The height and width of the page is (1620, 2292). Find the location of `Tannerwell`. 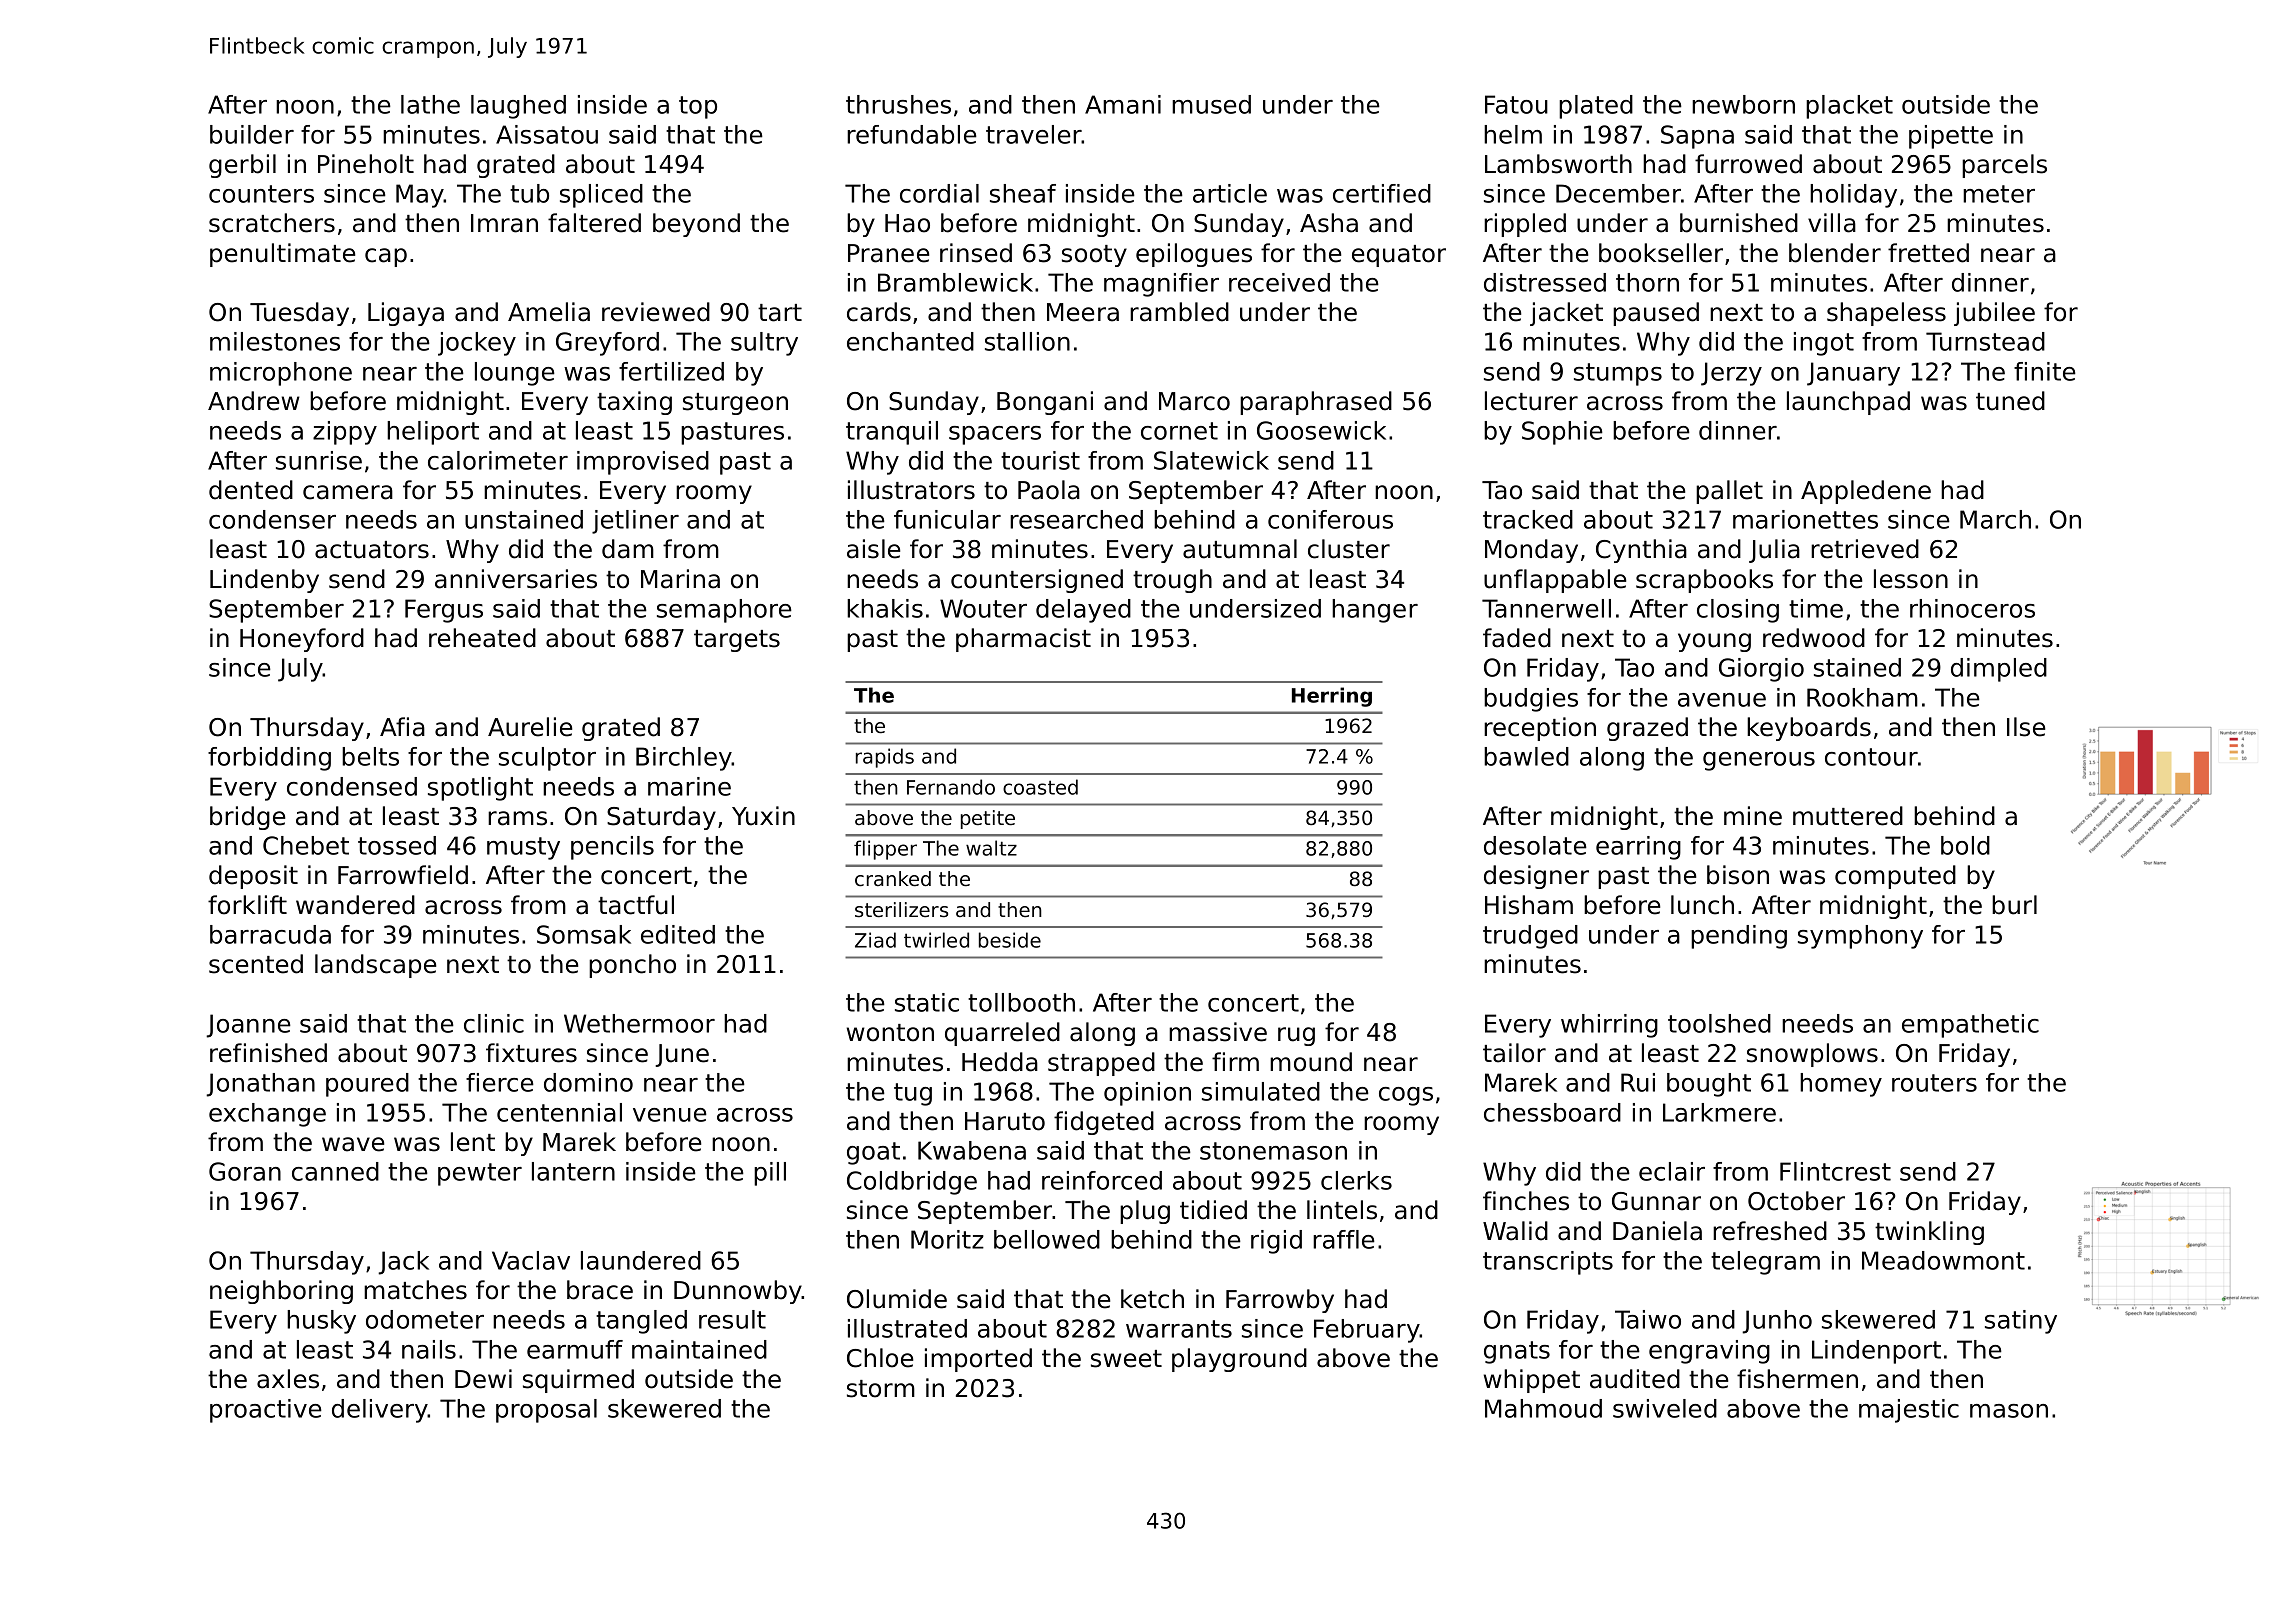

Tannerwell is located at coordinates (1546, 608).
